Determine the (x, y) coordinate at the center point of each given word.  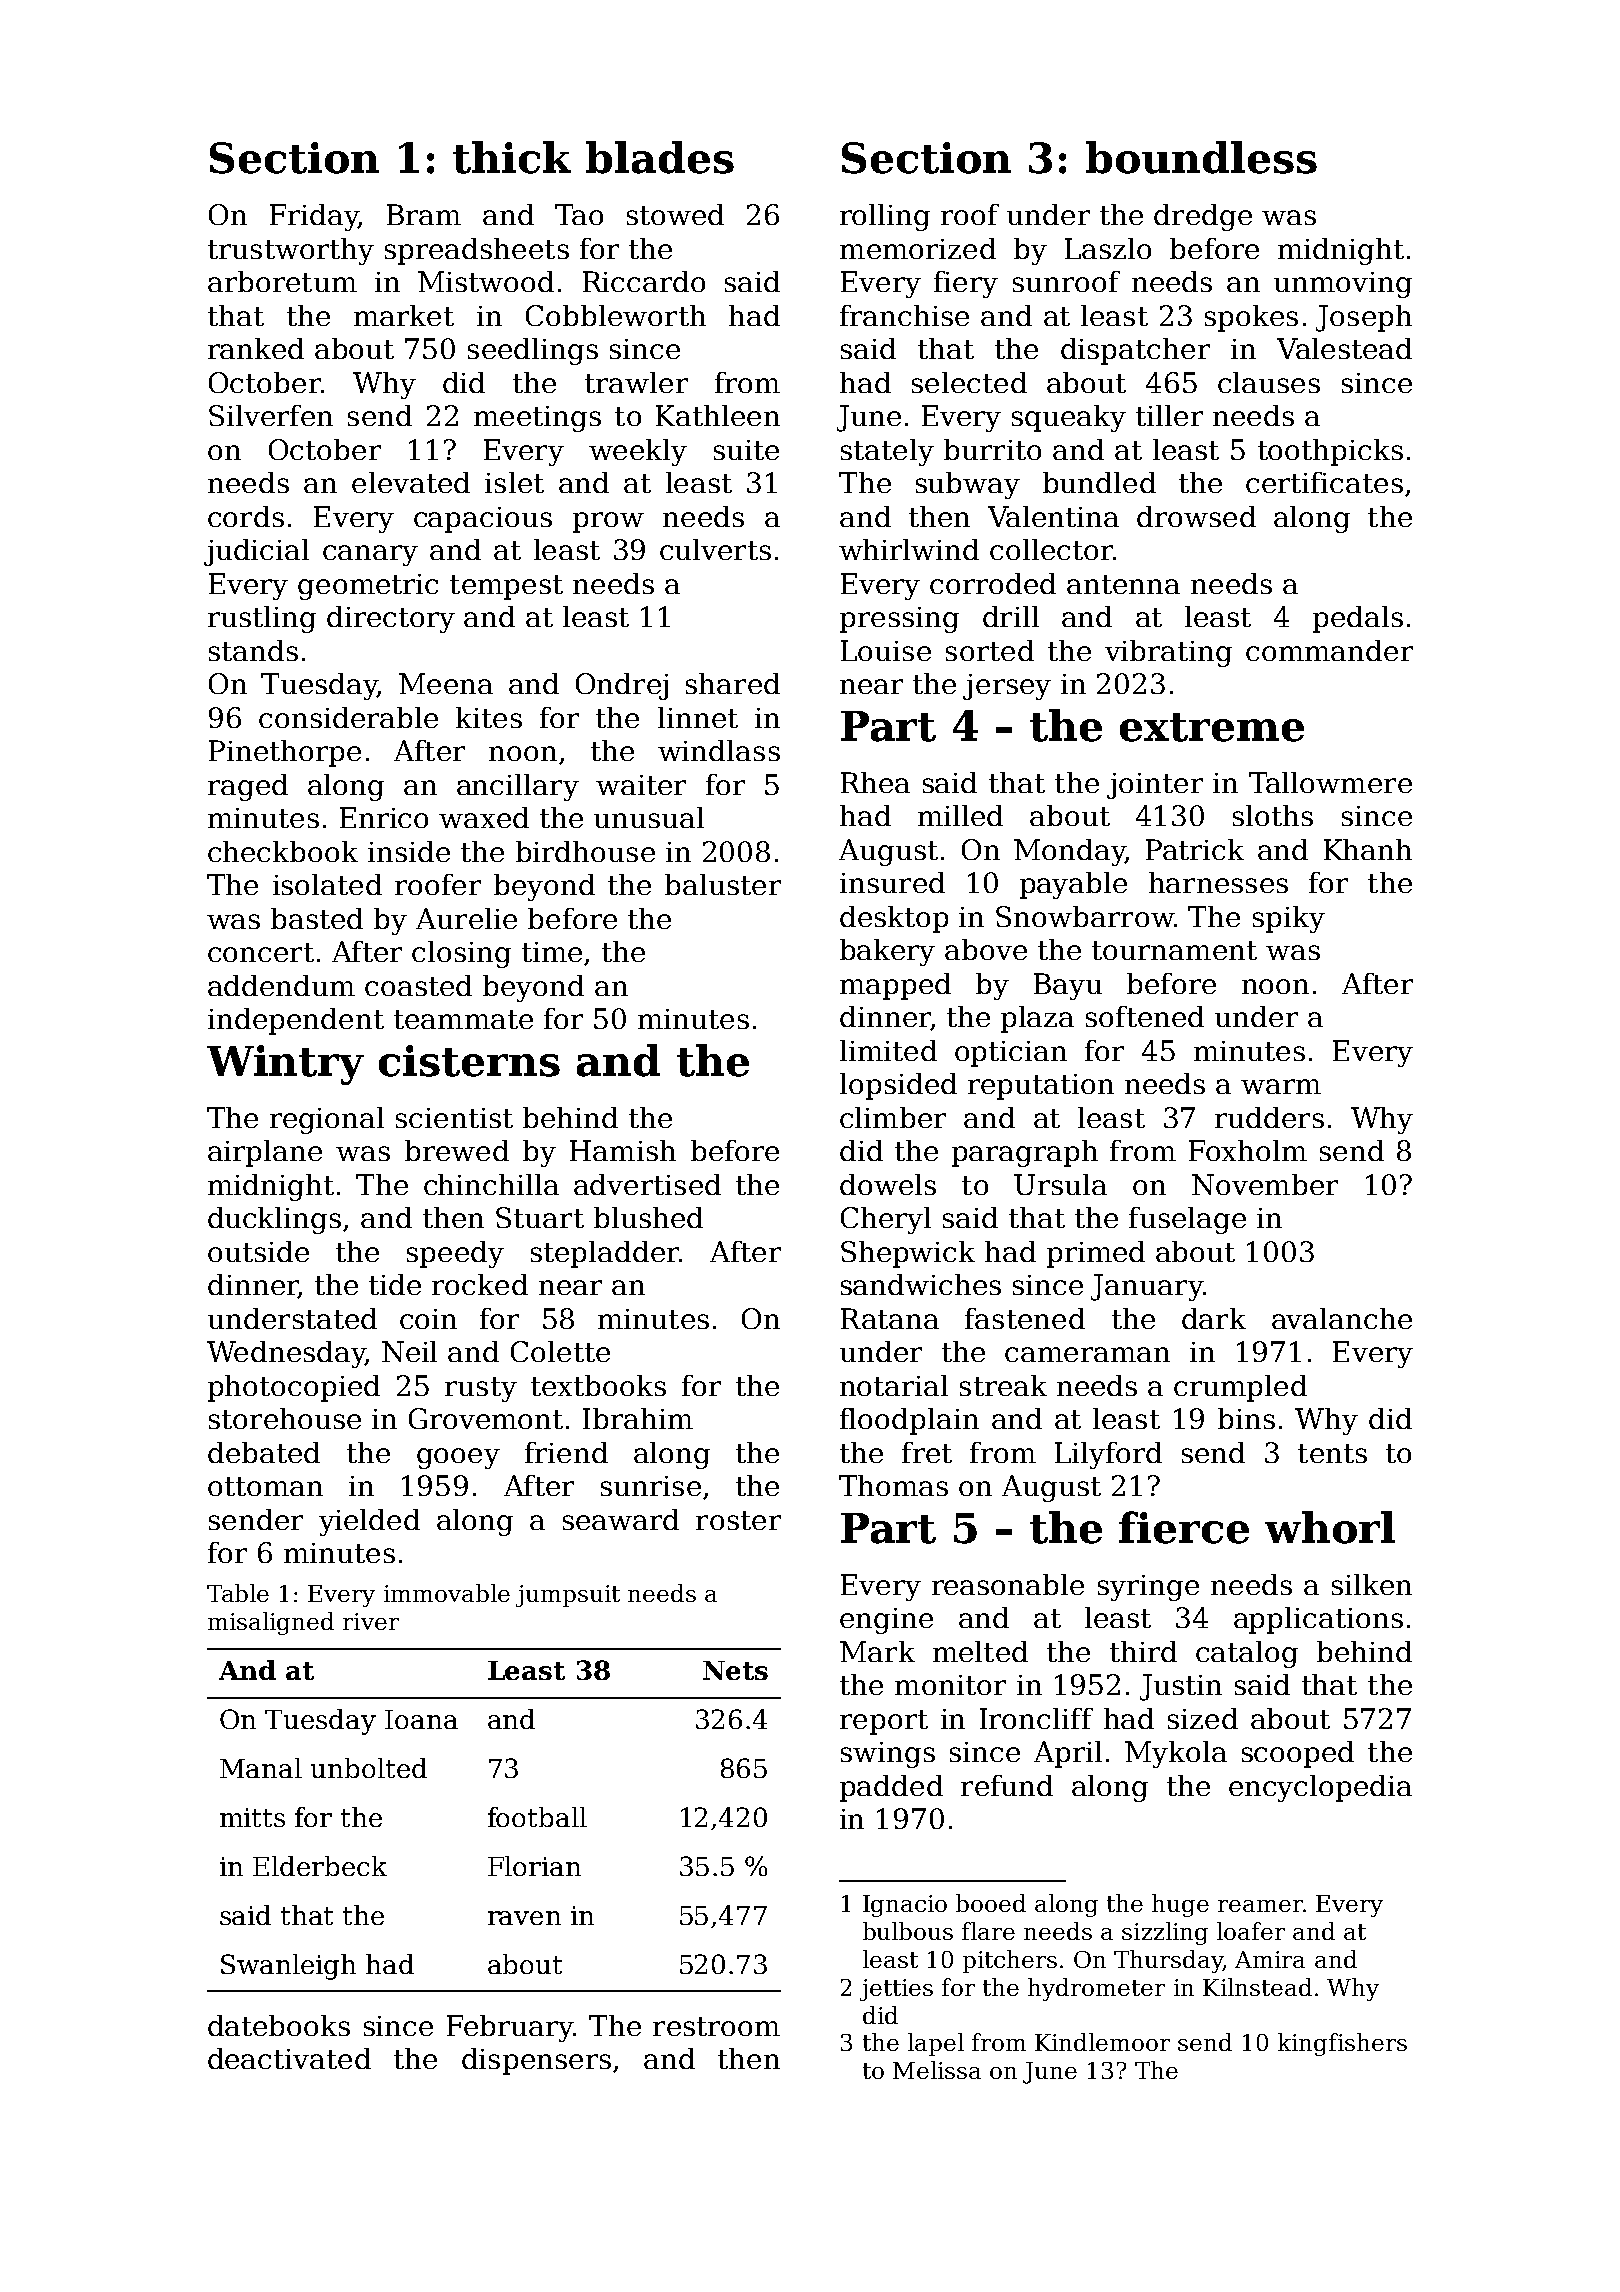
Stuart (540, 1217)
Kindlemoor (1102, 2042)
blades (660, 157)
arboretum (282, 281)
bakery (887, 952)
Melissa (937, 2070)
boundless (1201, 157)
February (510, 2028)
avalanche (1342, 1318)
